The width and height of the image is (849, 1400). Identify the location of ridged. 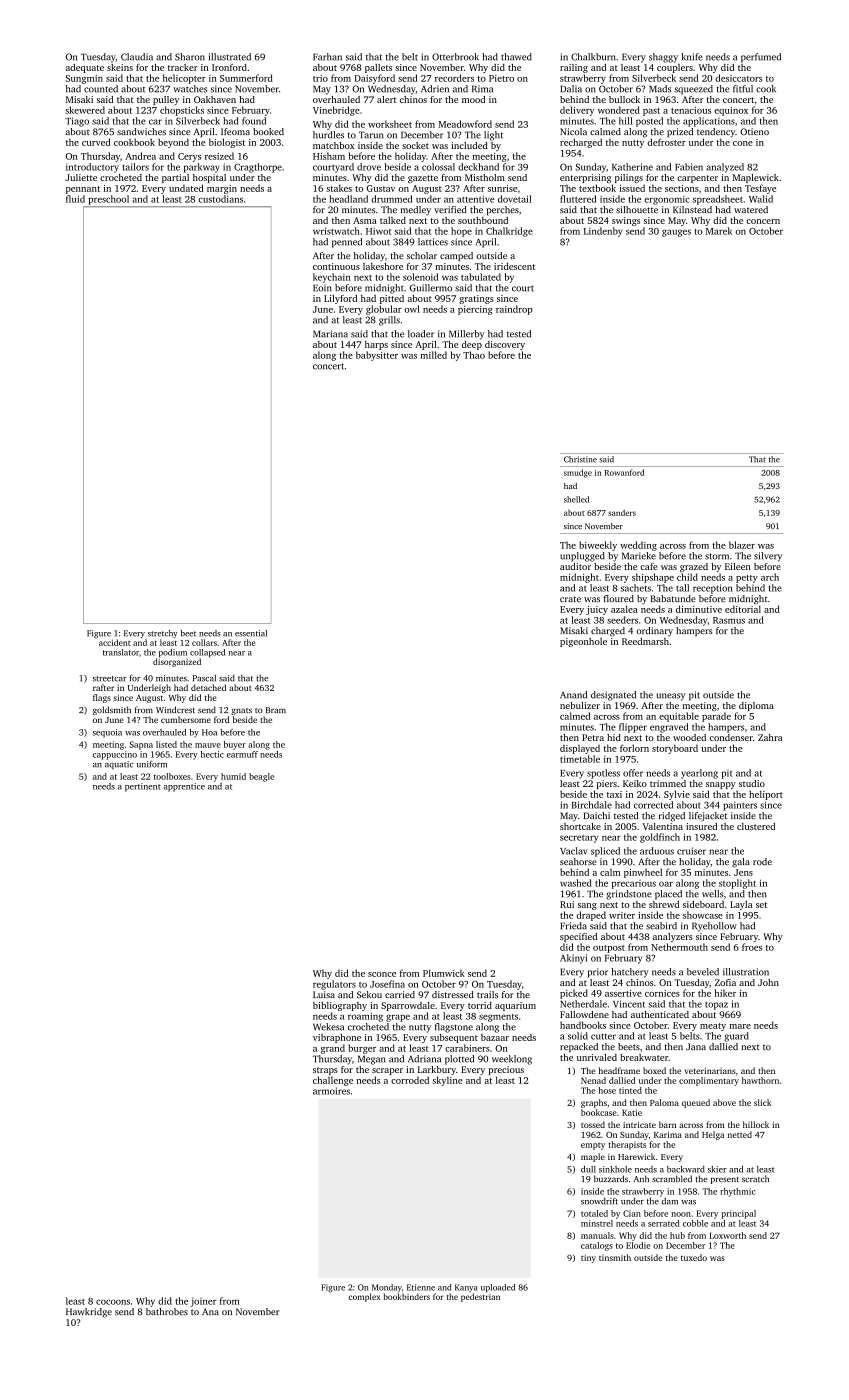
(672, 817).
